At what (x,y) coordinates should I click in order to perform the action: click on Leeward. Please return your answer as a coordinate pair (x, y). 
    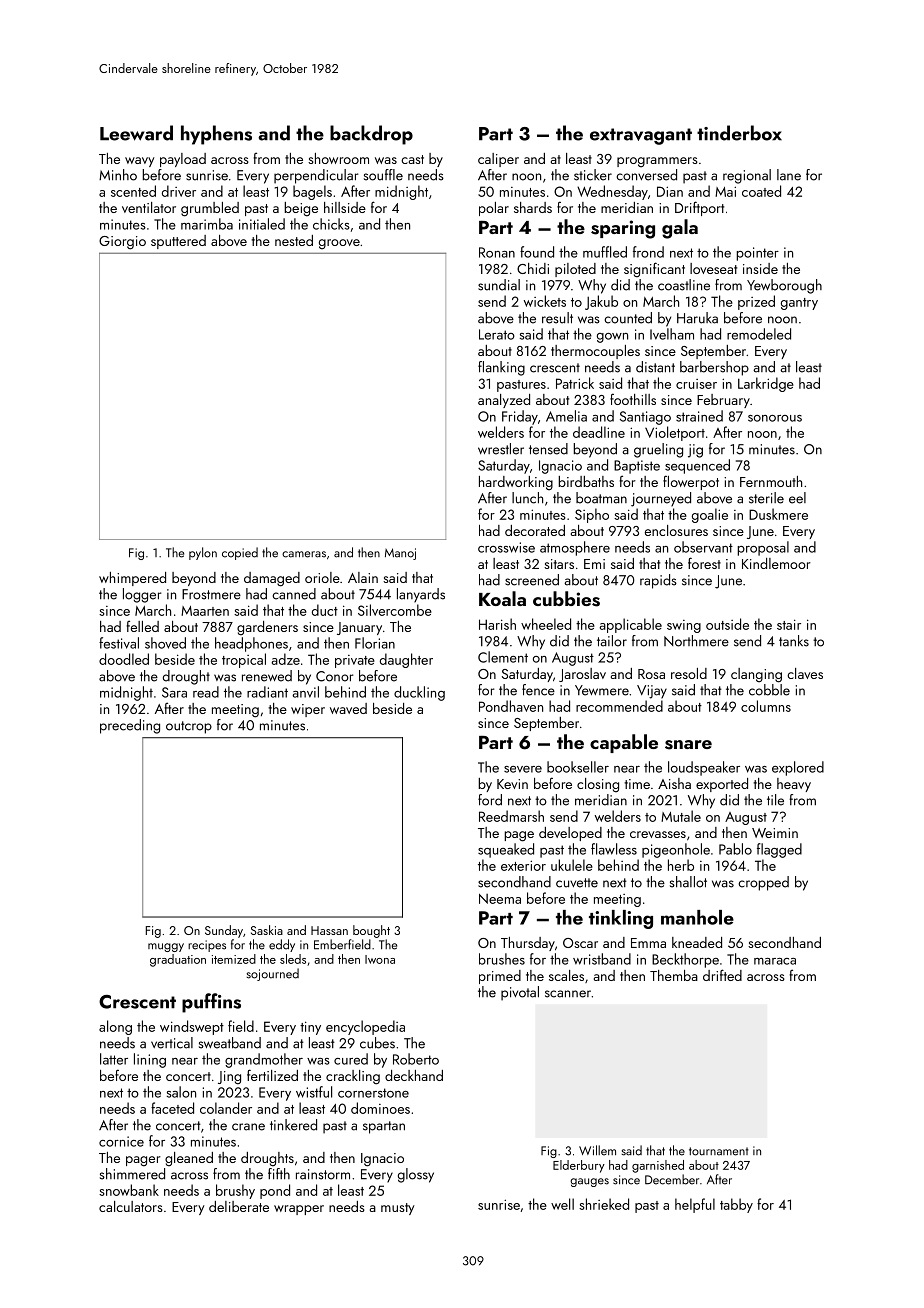
    Looking at the image, I should click on (136, 133).
